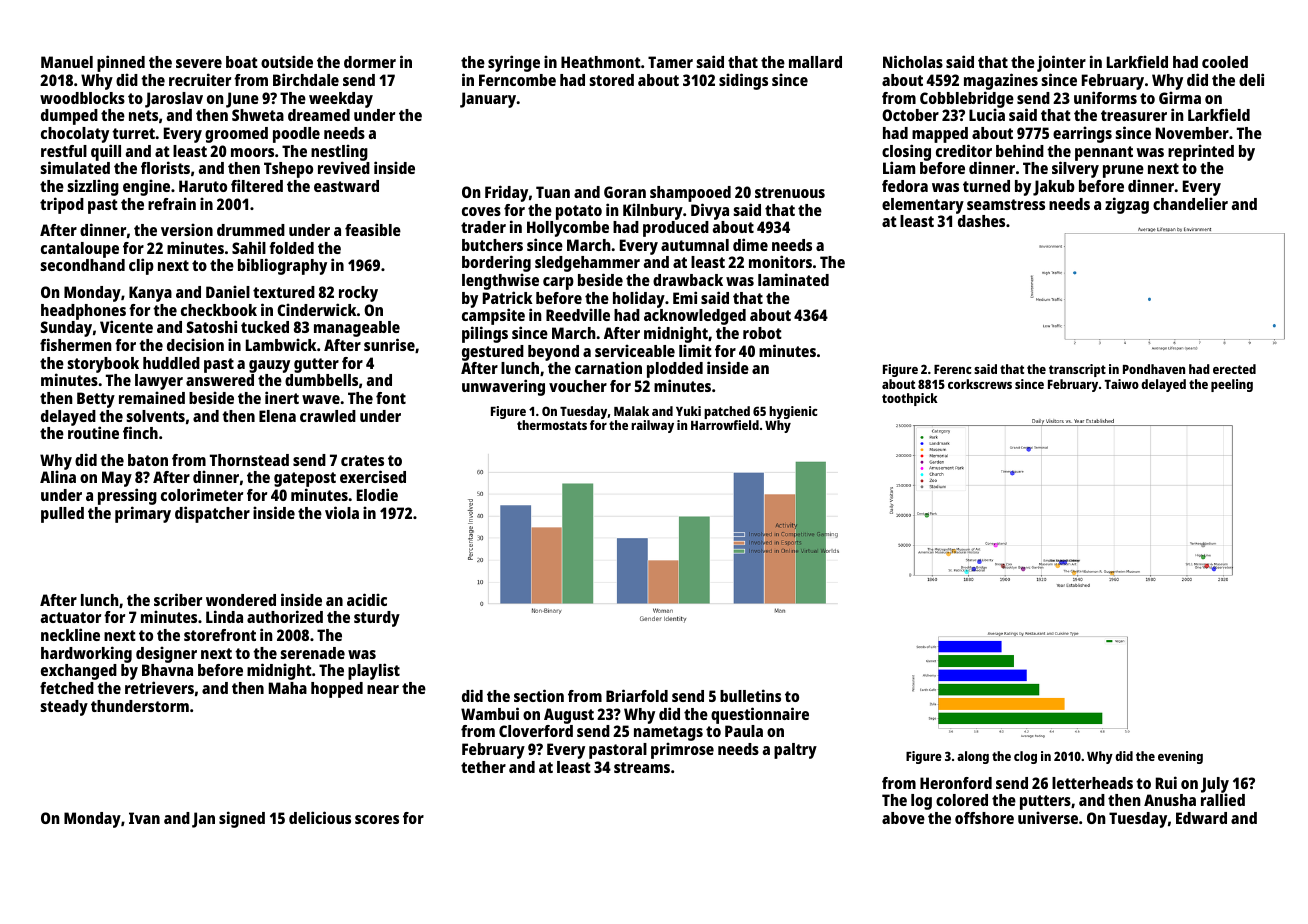  What do you see at coordinates (377, 494) in the document?
I see `Elodie` at bounding box center [377, 494].
